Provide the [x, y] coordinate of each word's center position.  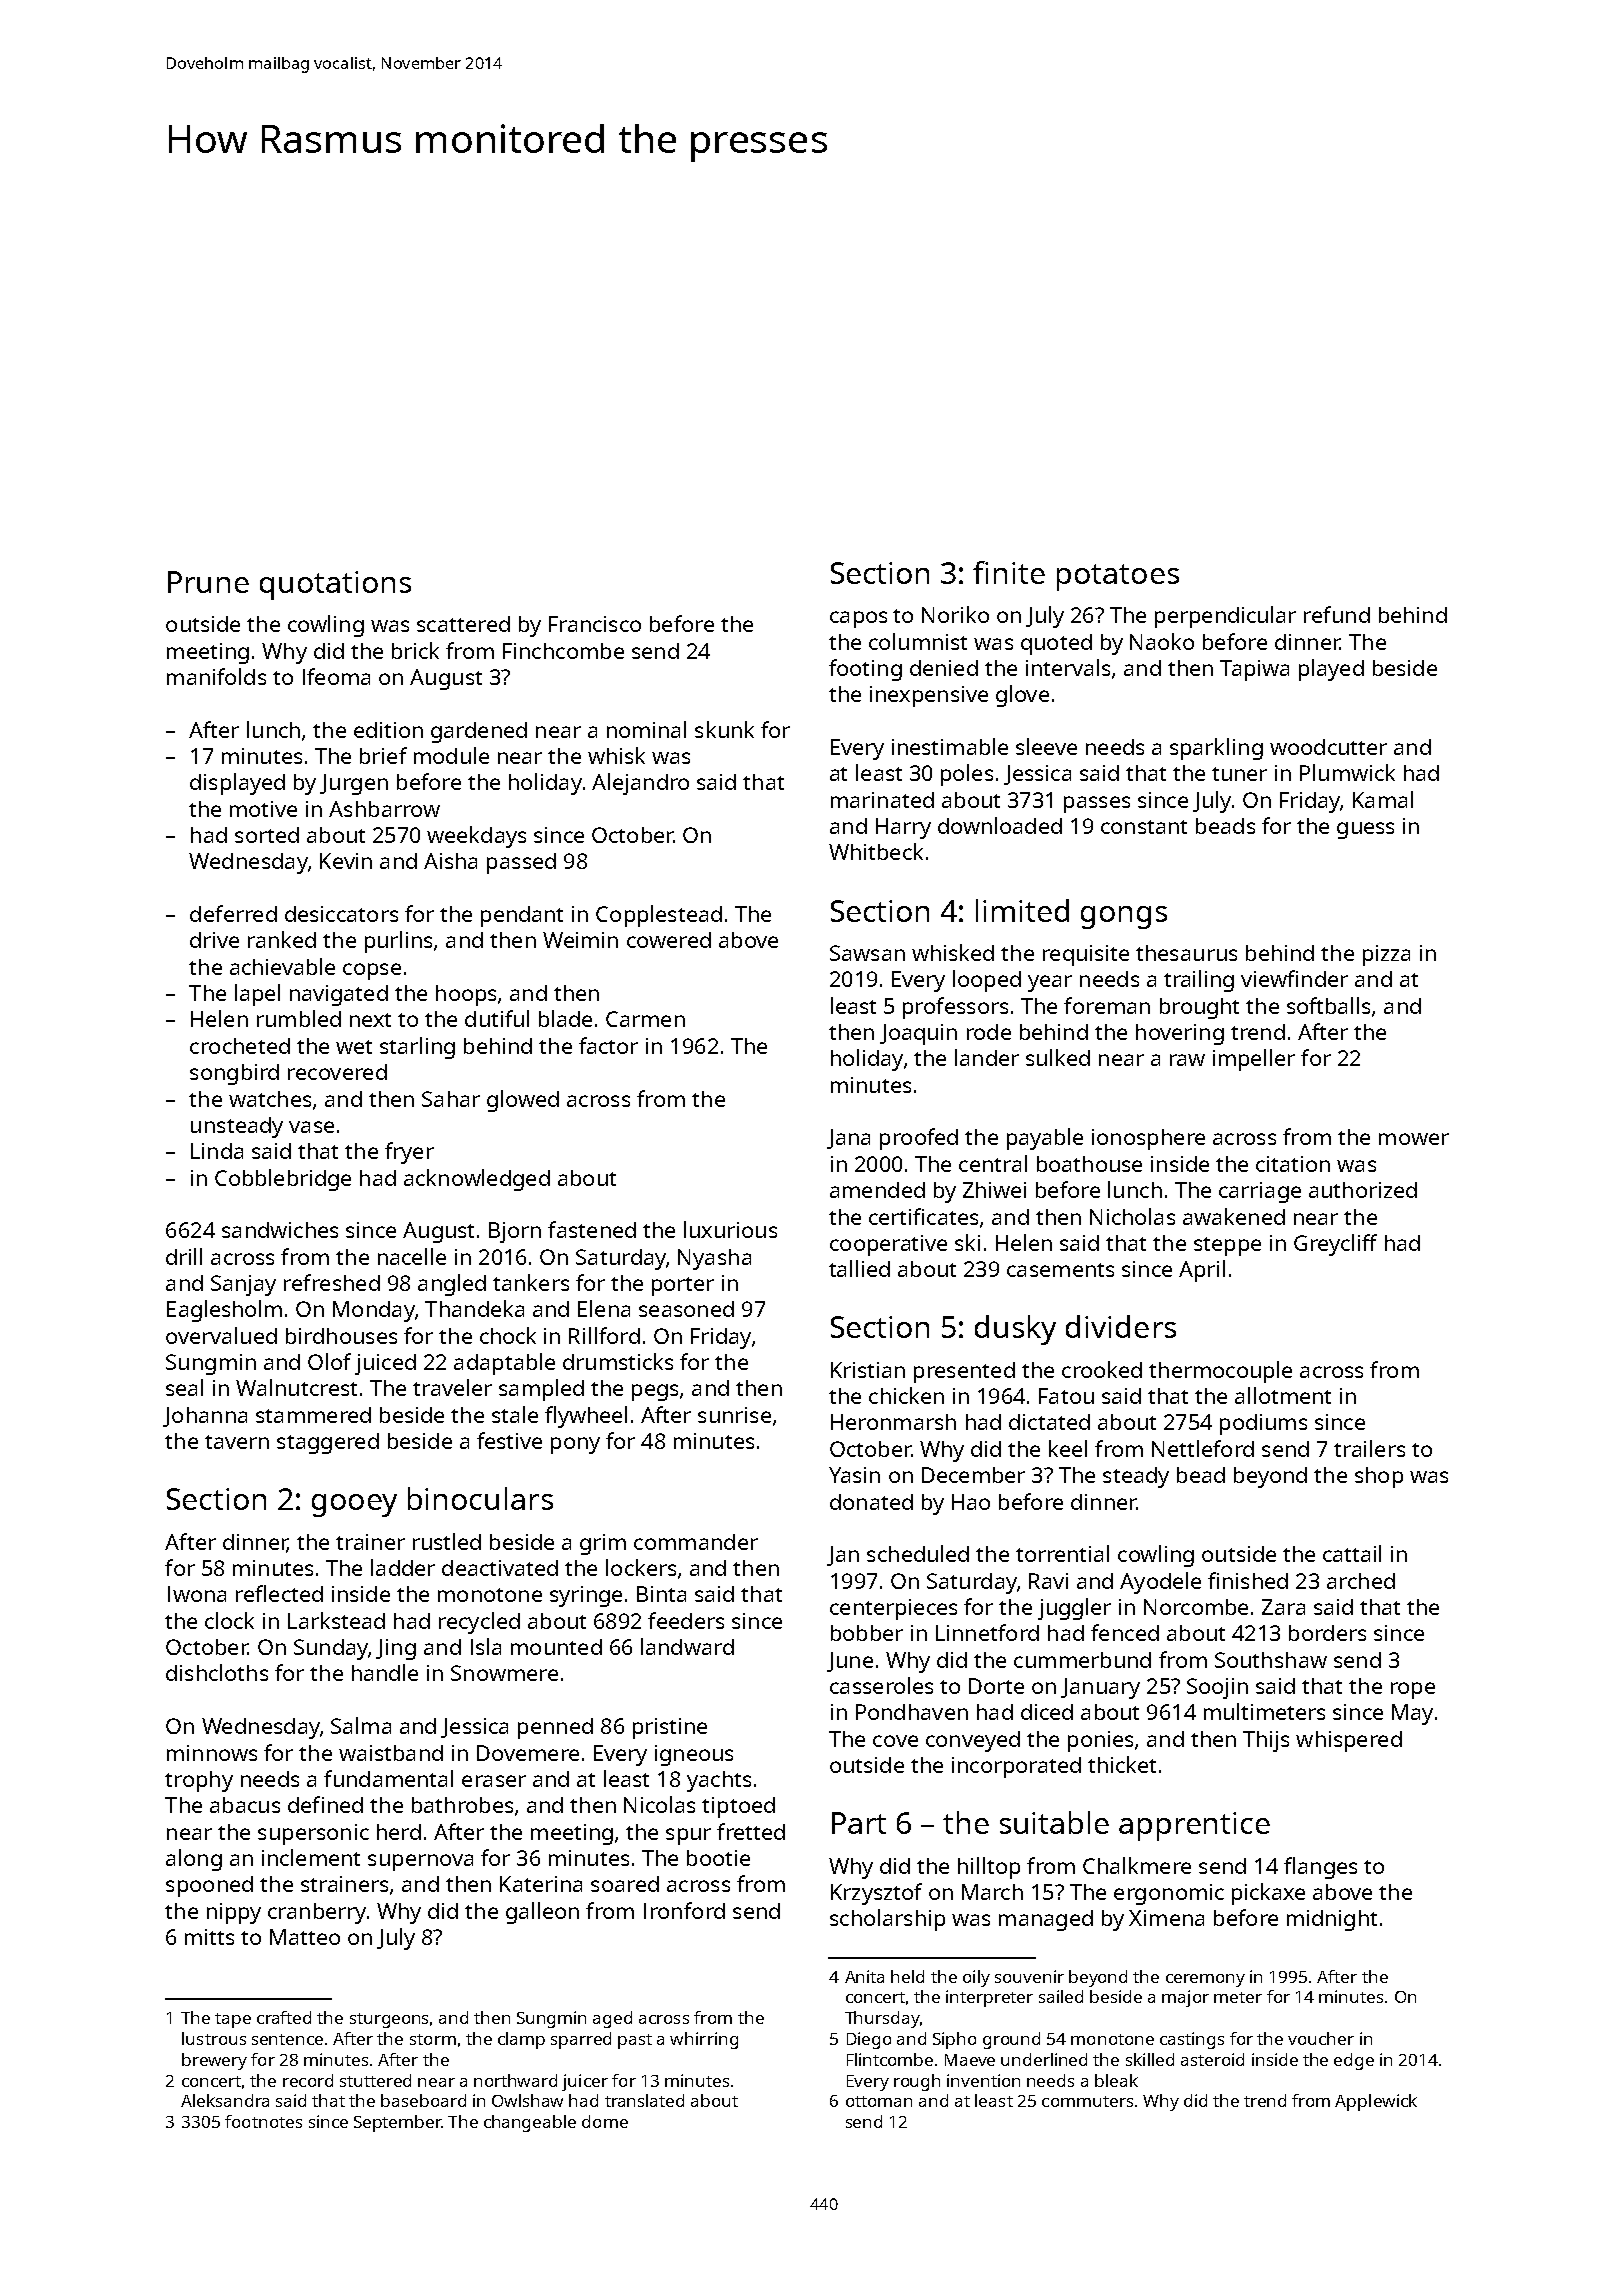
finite [1009, 572]
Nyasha [714, 1259]
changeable [530, 2123]
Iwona [197, 1594]
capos [858, 619]
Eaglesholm [224, 1311]
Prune [208, 582]
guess [1365, 830]
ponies [1100, 1741]
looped [987, 981]
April [1202, 1271]
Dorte [996, 1686]
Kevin [346, 861]
